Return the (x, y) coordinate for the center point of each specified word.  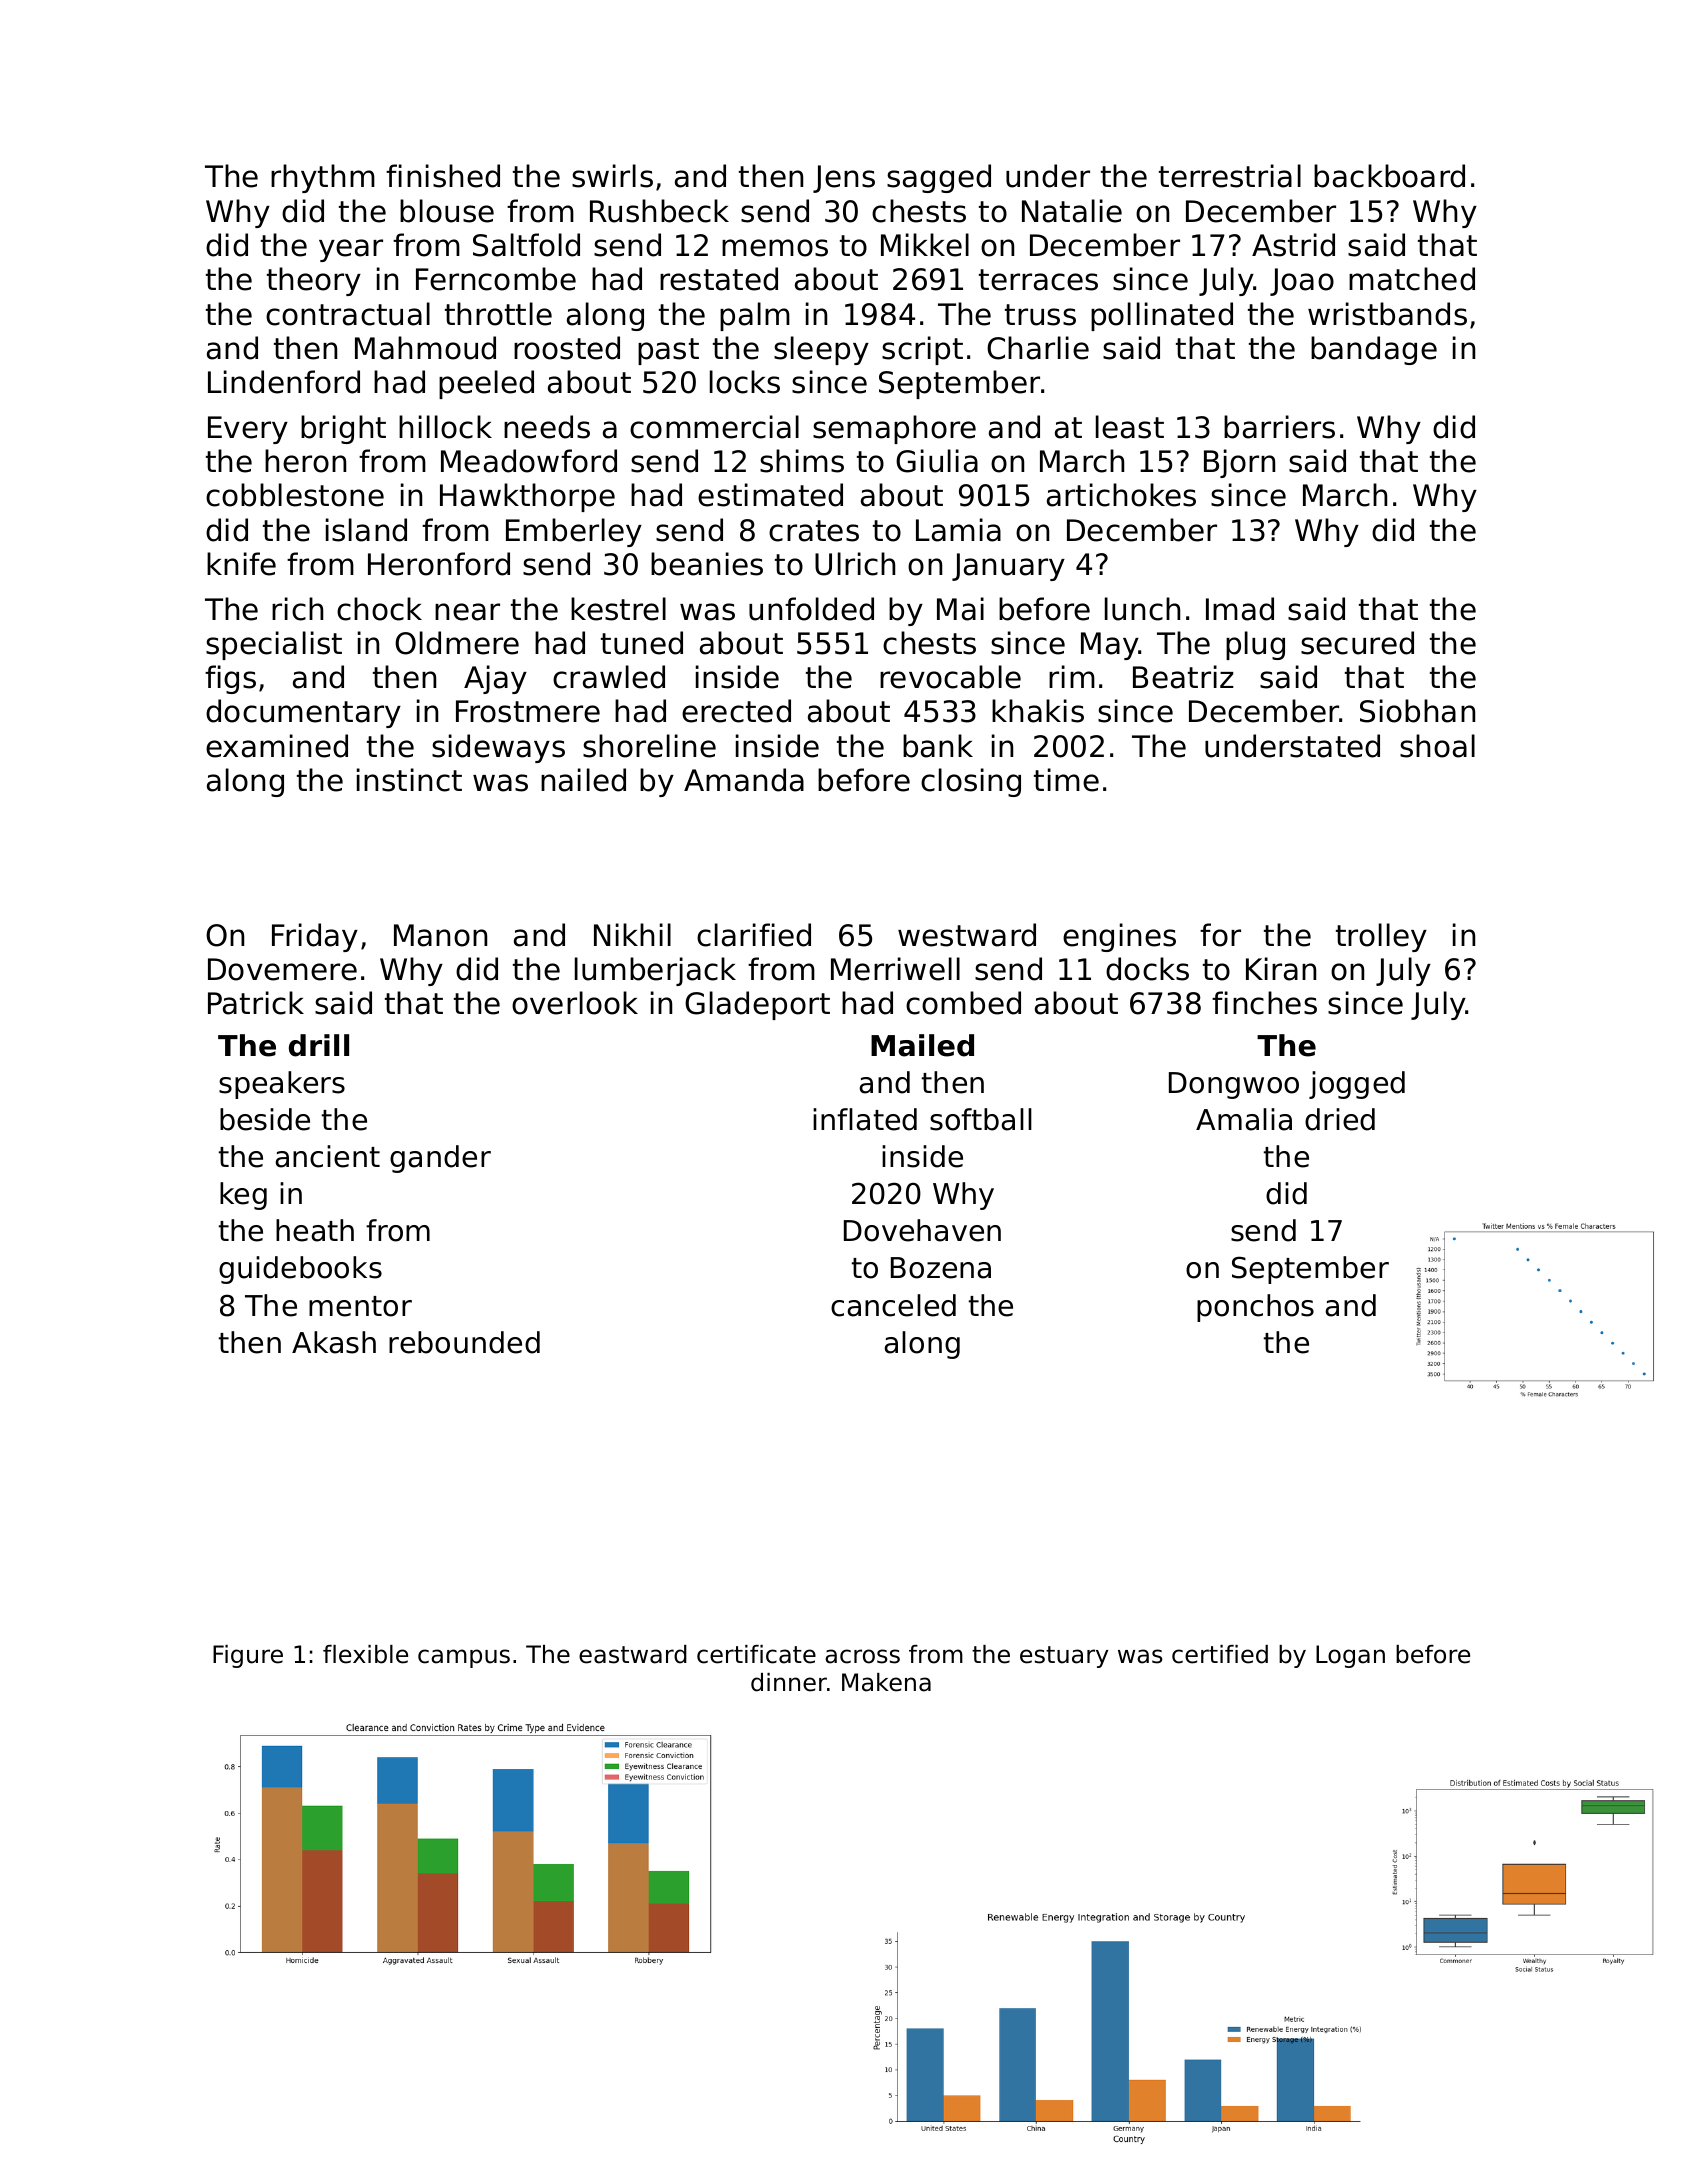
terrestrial (1230, 176)
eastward (633, 1654)
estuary (1064, 1657)
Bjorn (1239, 463)
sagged (939, 178)
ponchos (1255, 1308)
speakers (282, 1085)
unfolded (811, 609)
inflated (865, 1119)
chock (379, 609)
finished (443, 176)
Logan (1350, 1656)
